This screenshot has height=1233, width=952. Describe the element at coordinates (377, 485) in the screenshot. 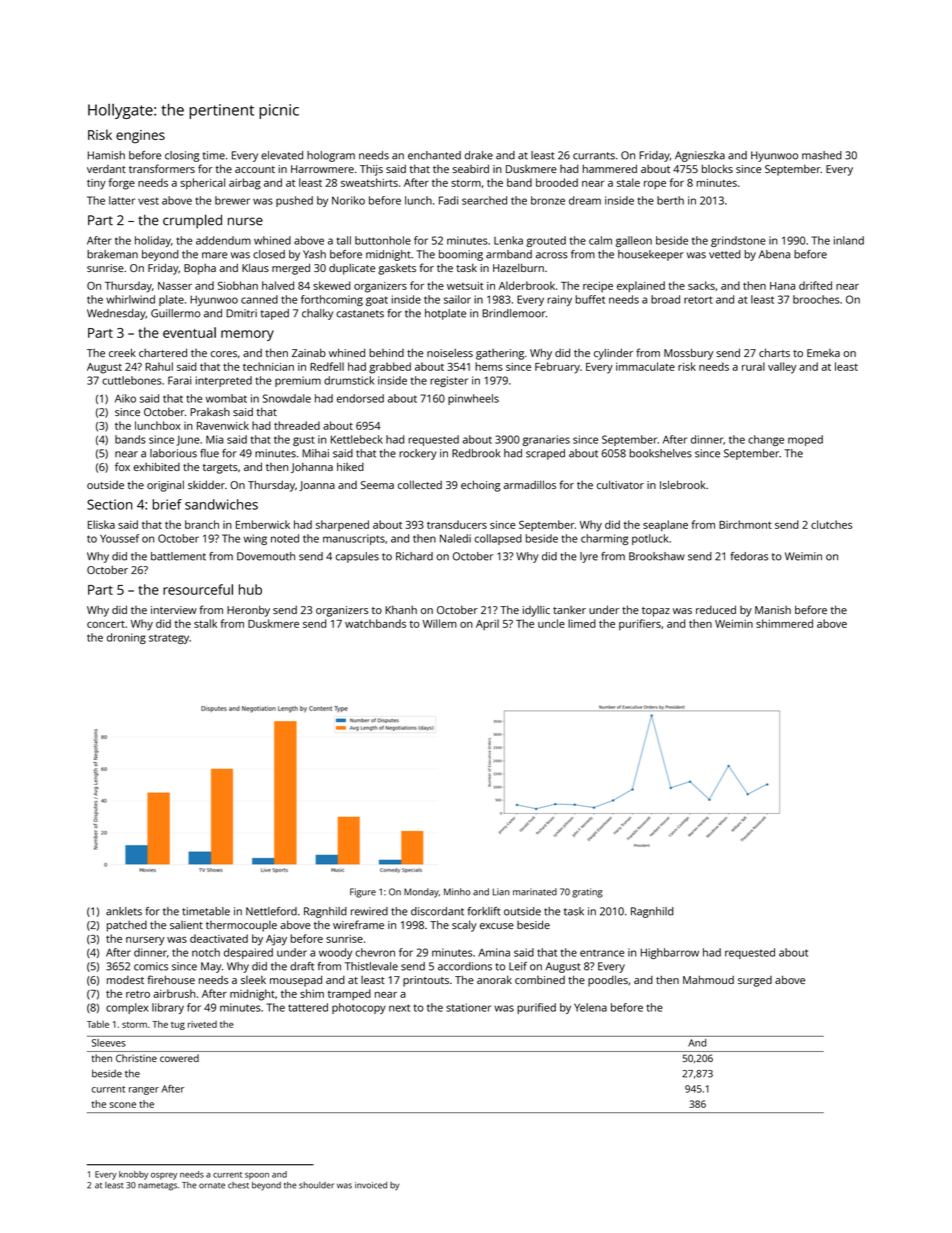

I see `Seema` at that location.
